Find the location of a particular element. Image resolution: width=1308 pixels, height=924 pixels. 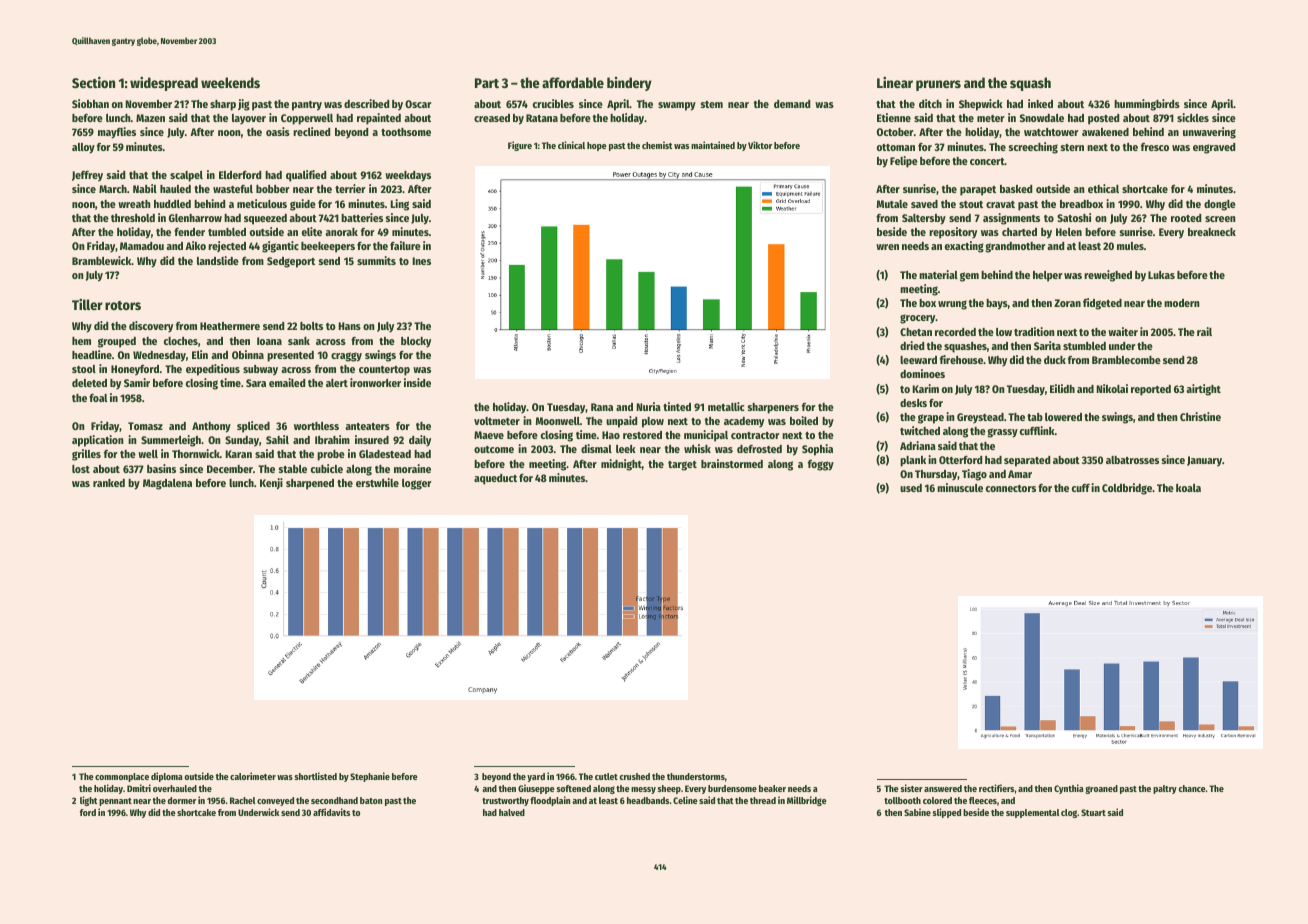

metallic is located at coordinates (726, 406).
